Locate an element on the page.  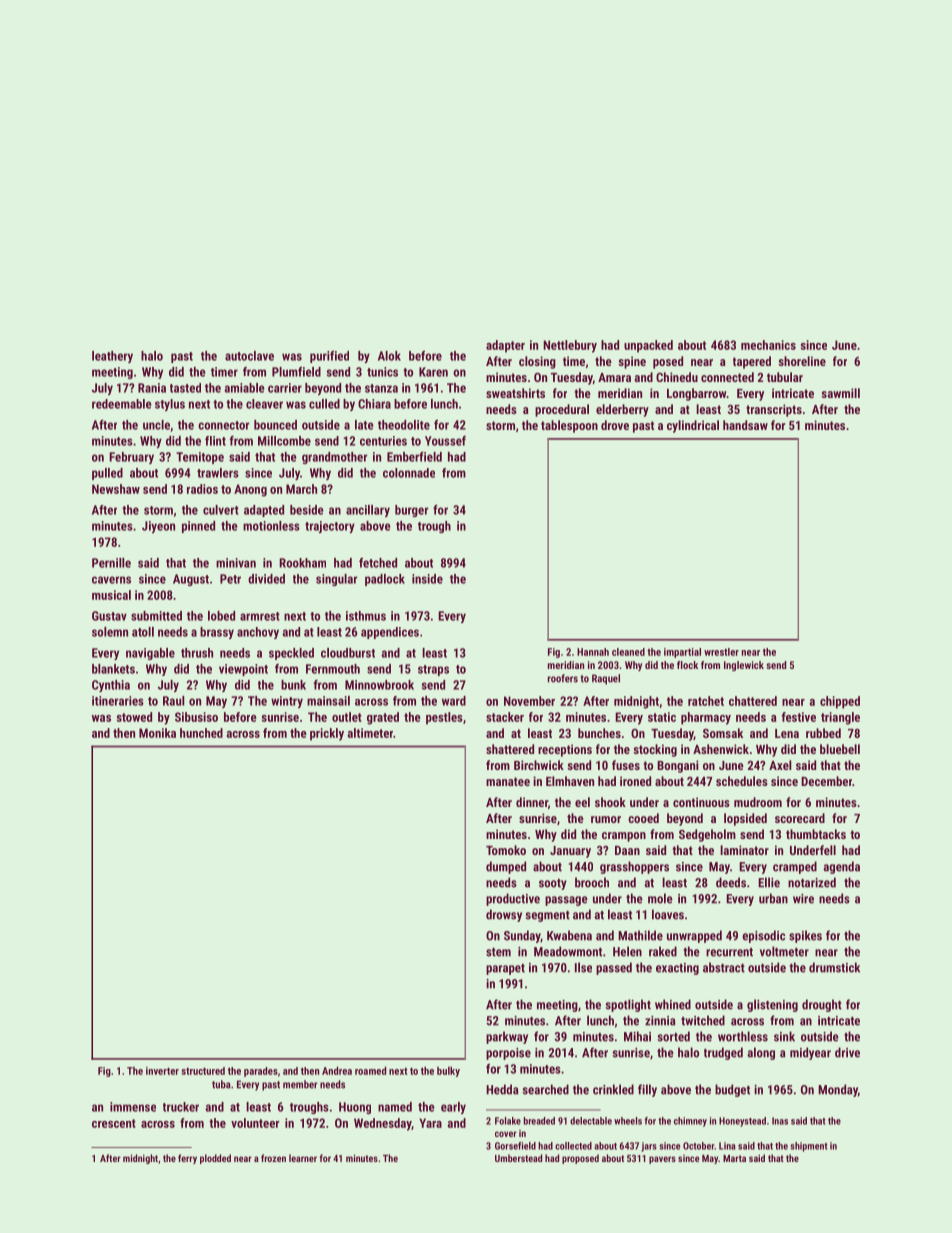
Gustav is located at coordinates (109, 616).
